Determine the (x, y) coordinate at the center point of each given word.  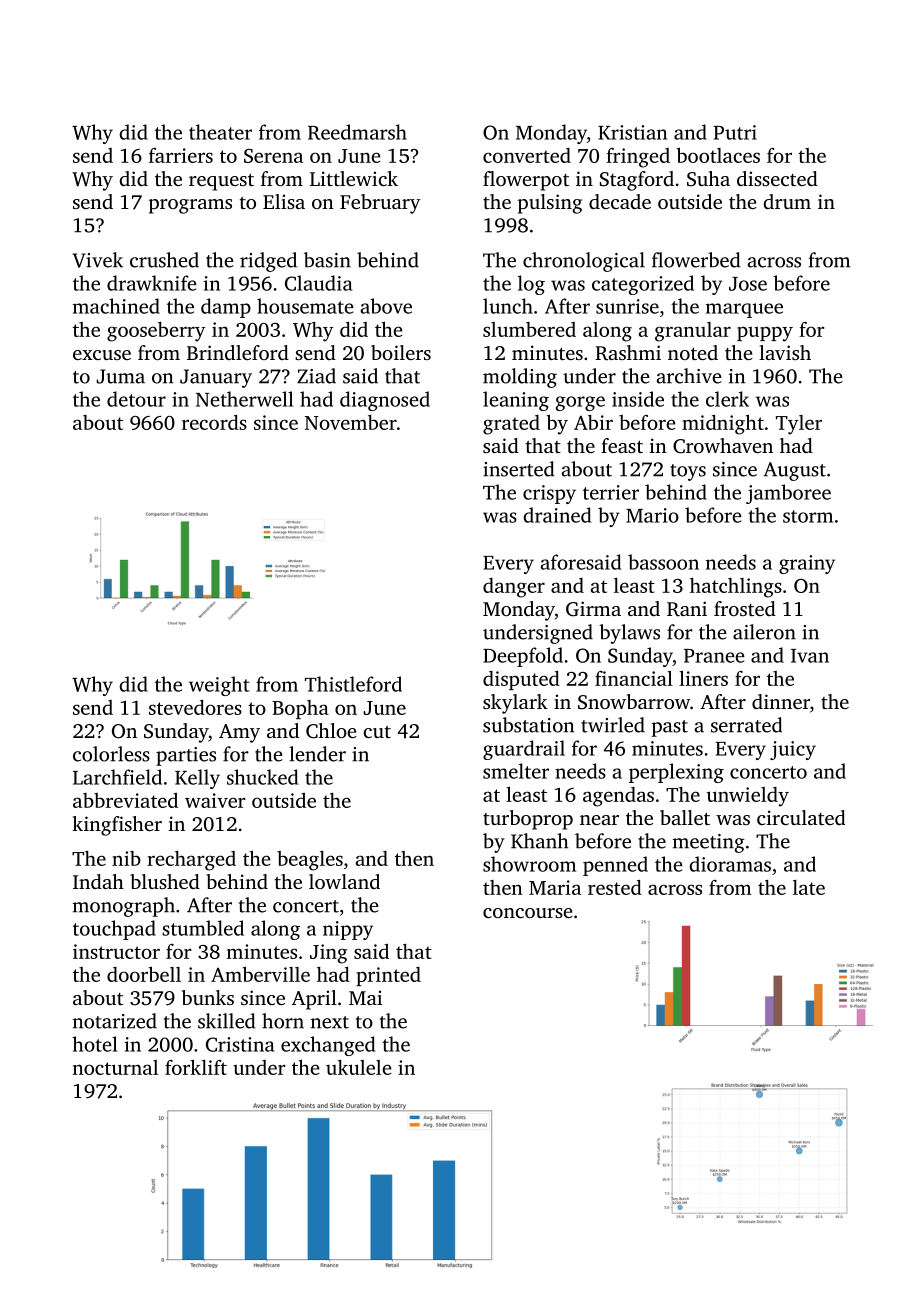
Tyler (799, 425)
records (214, 422)
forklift (196, 1067)
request (221, 182)
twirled (613, 725)
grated (511, 425)
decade (620, 201)
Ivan (810, 656)
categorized (643, 285)
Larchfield (117, 777)
